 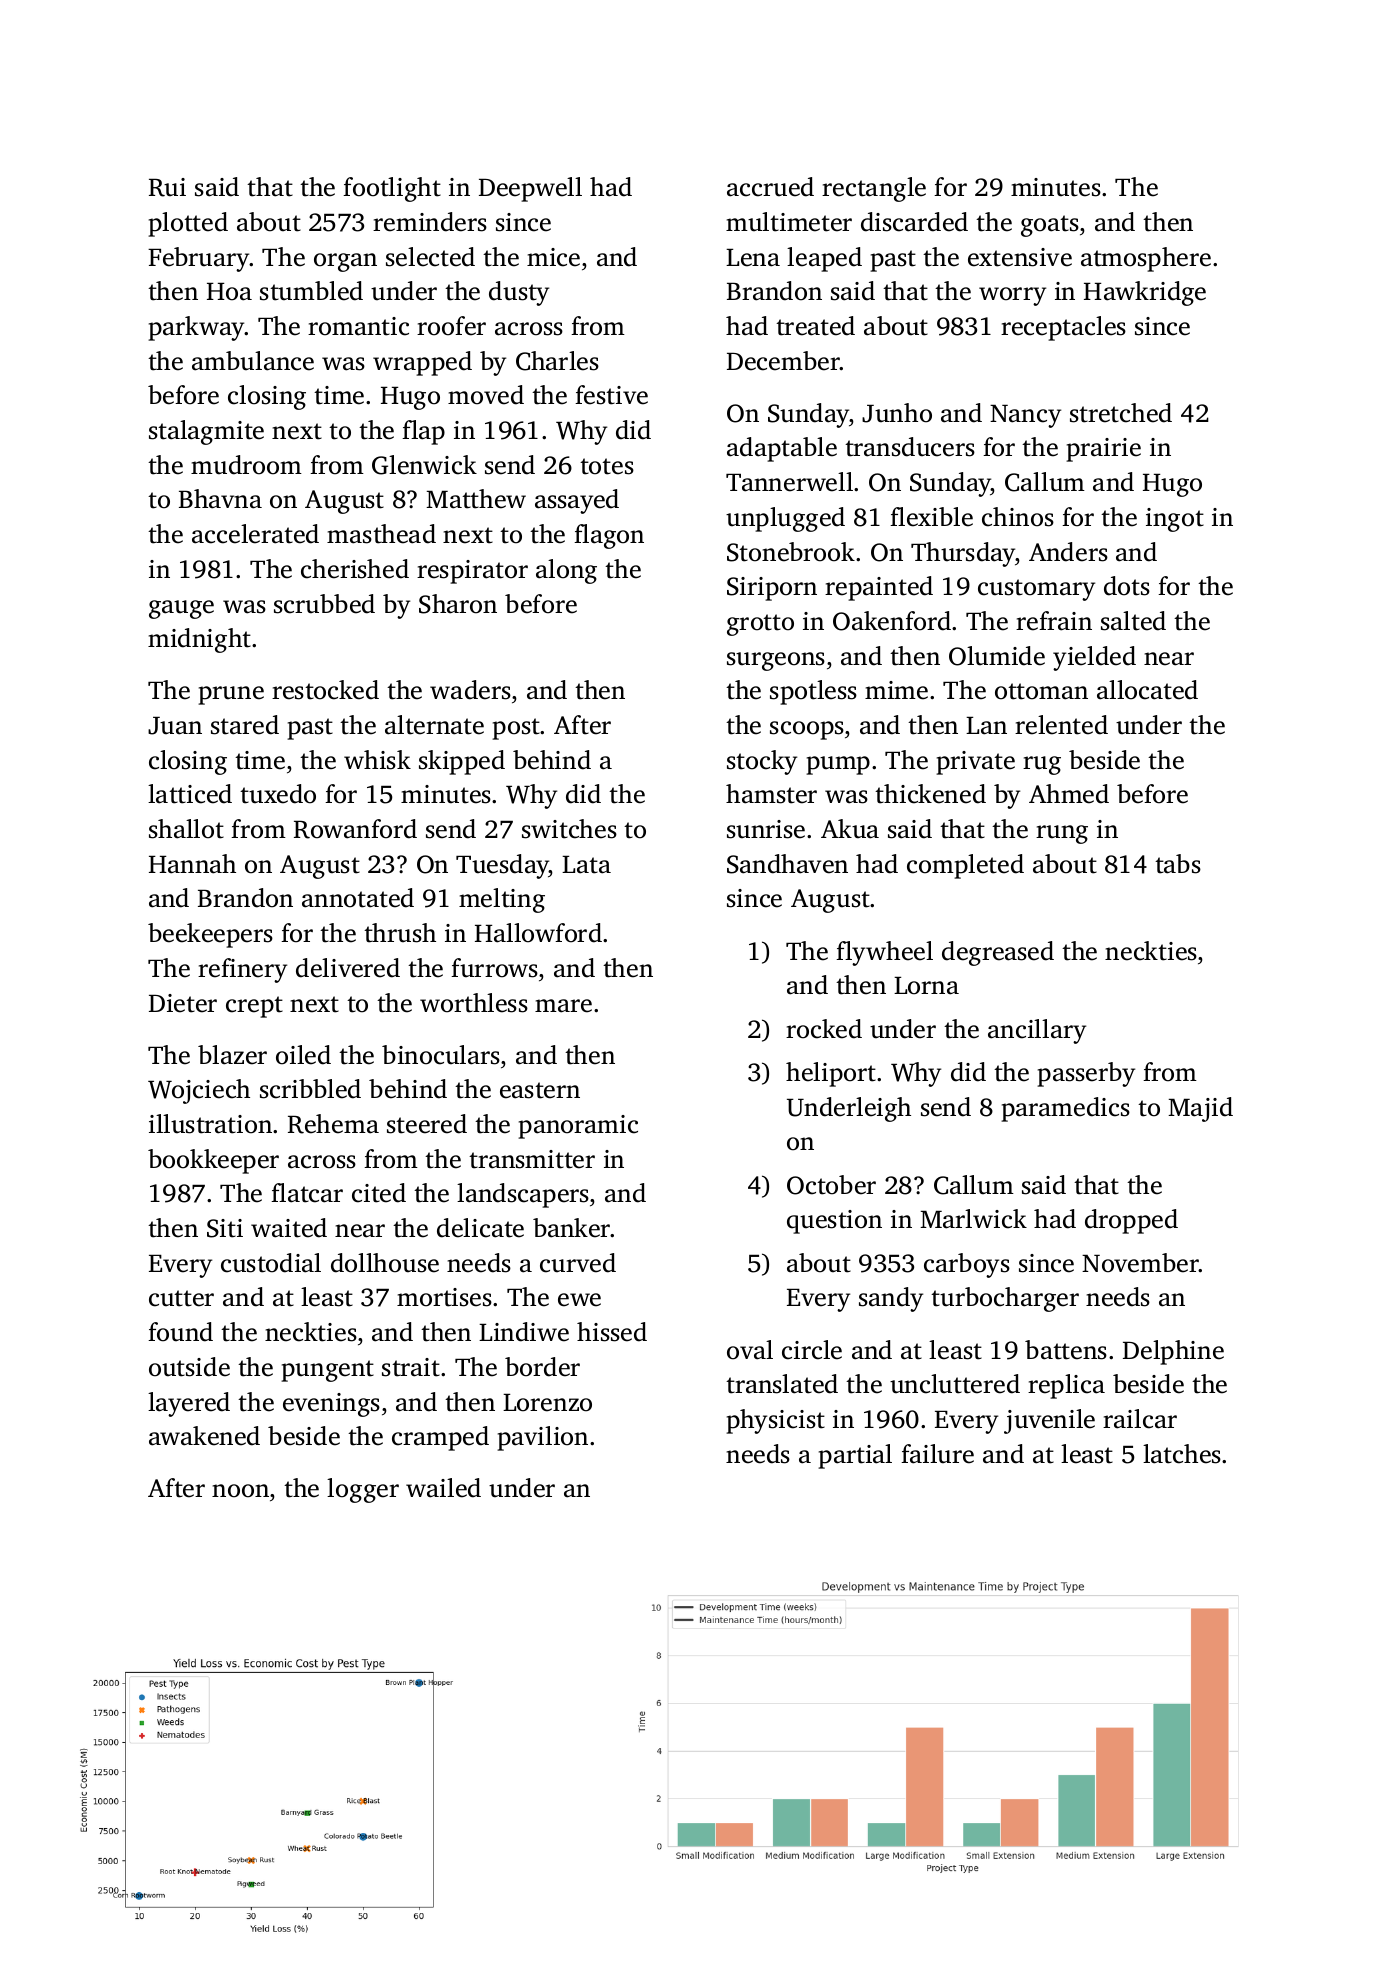 I want to click on ingot, so click(x=1175, y=520).
